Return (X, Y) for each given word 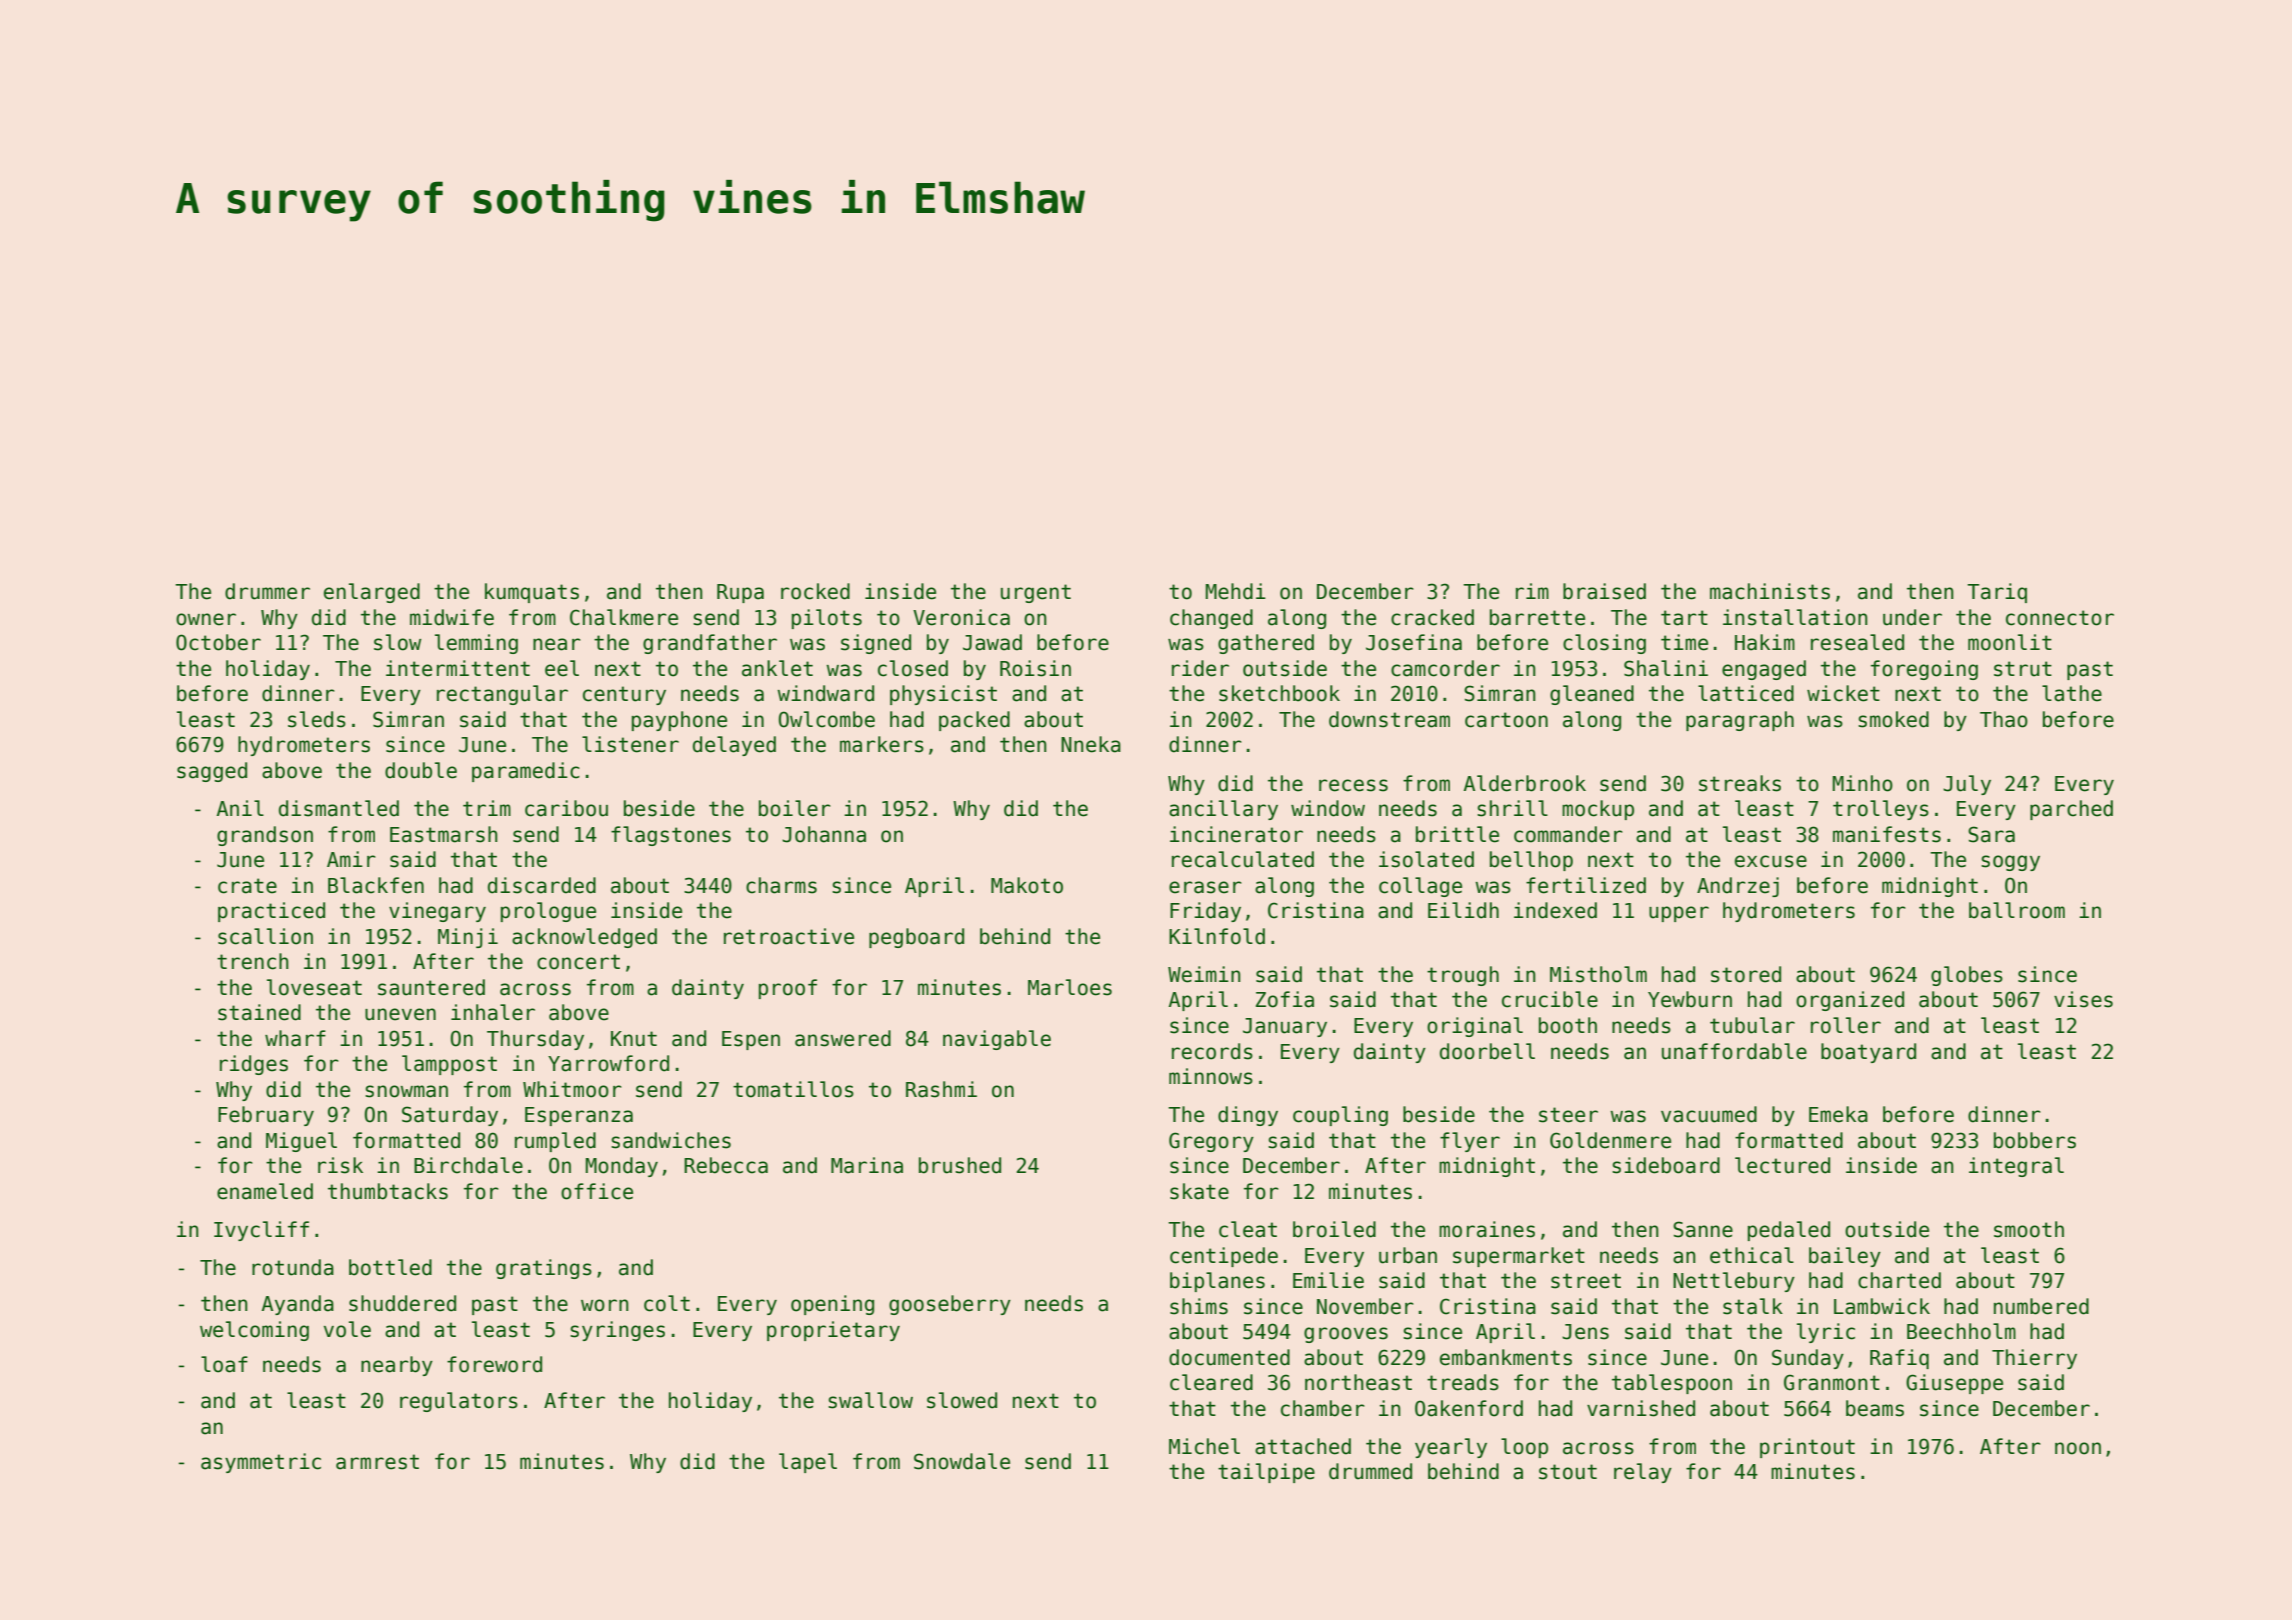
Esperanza (579, 1116)
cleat (1248, 1229)
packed (974, 721)
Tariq (1997, 593)
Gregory (1211, 1142)
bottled (390, 1267)
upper (1679, 914)
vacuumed (1709, 1114)
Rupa (740, 593)
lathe (2072, 693)
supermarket (1519, 1257)
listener (630, 744)
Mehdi (1236, 591)
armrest (377, 1462)
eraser (1205, 887)
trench (253, 961)
